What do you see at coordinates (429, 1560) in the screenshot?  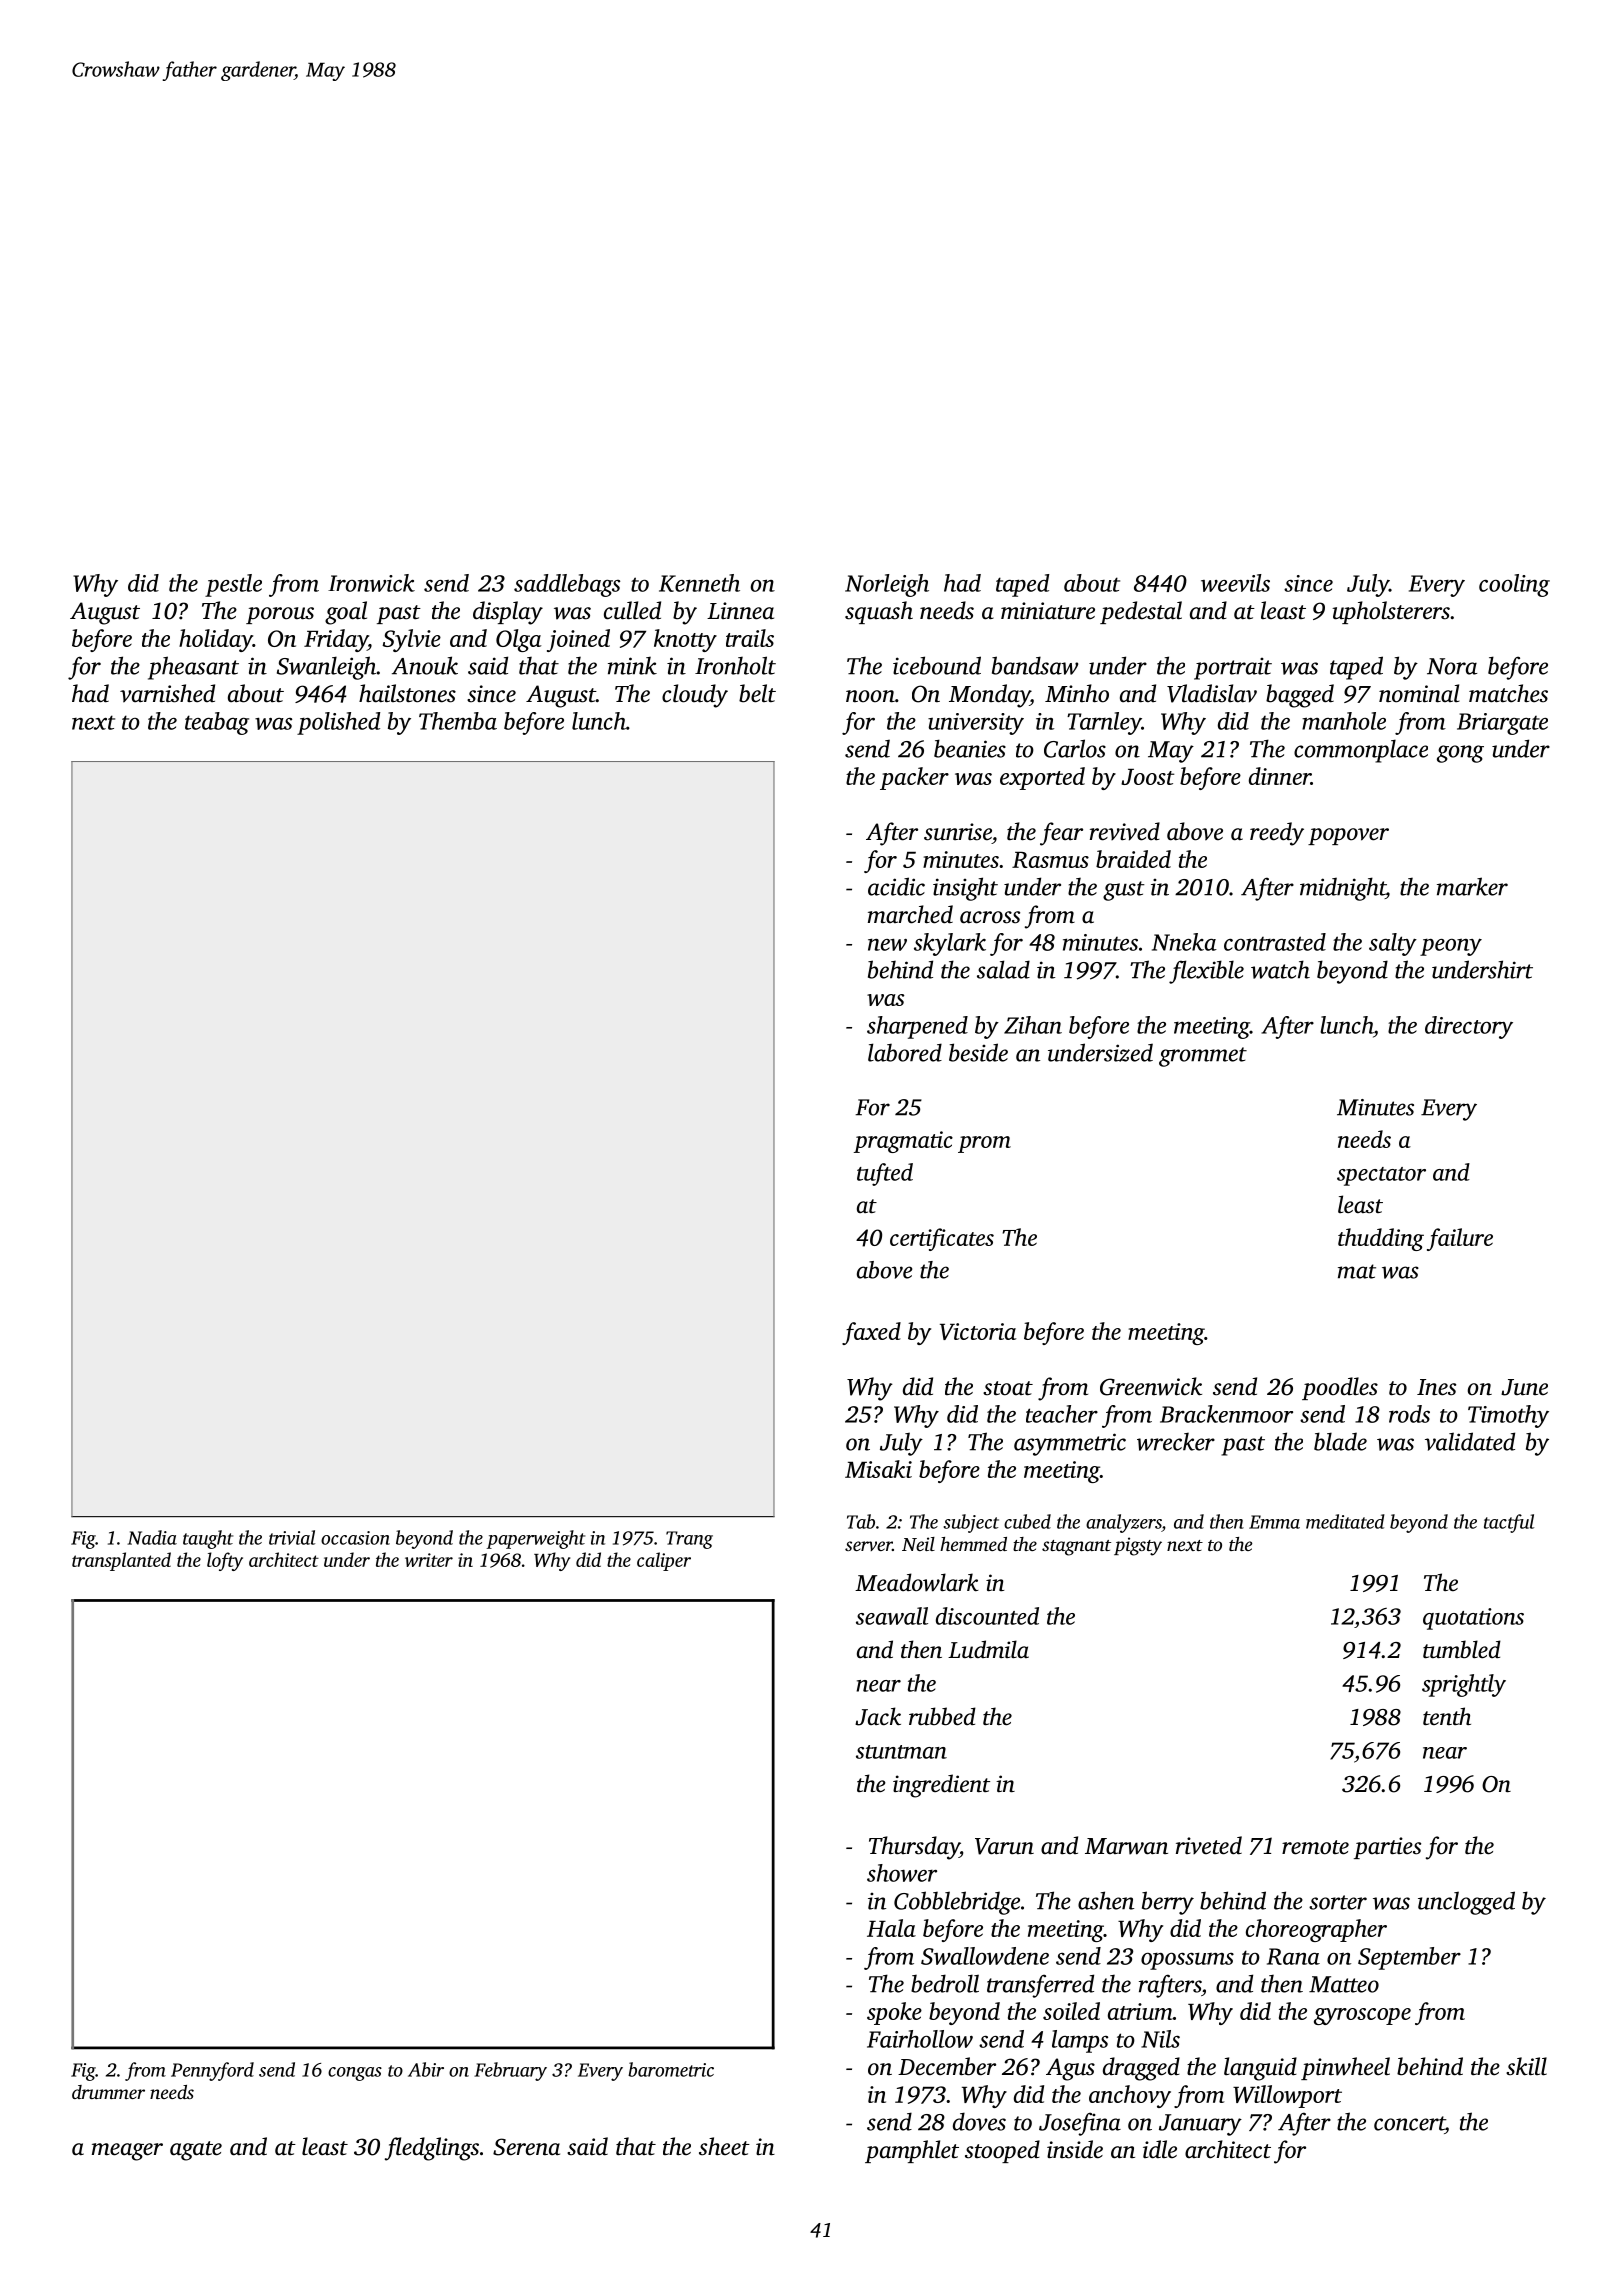 I see `writer` at bounding box center [429, 1560].
